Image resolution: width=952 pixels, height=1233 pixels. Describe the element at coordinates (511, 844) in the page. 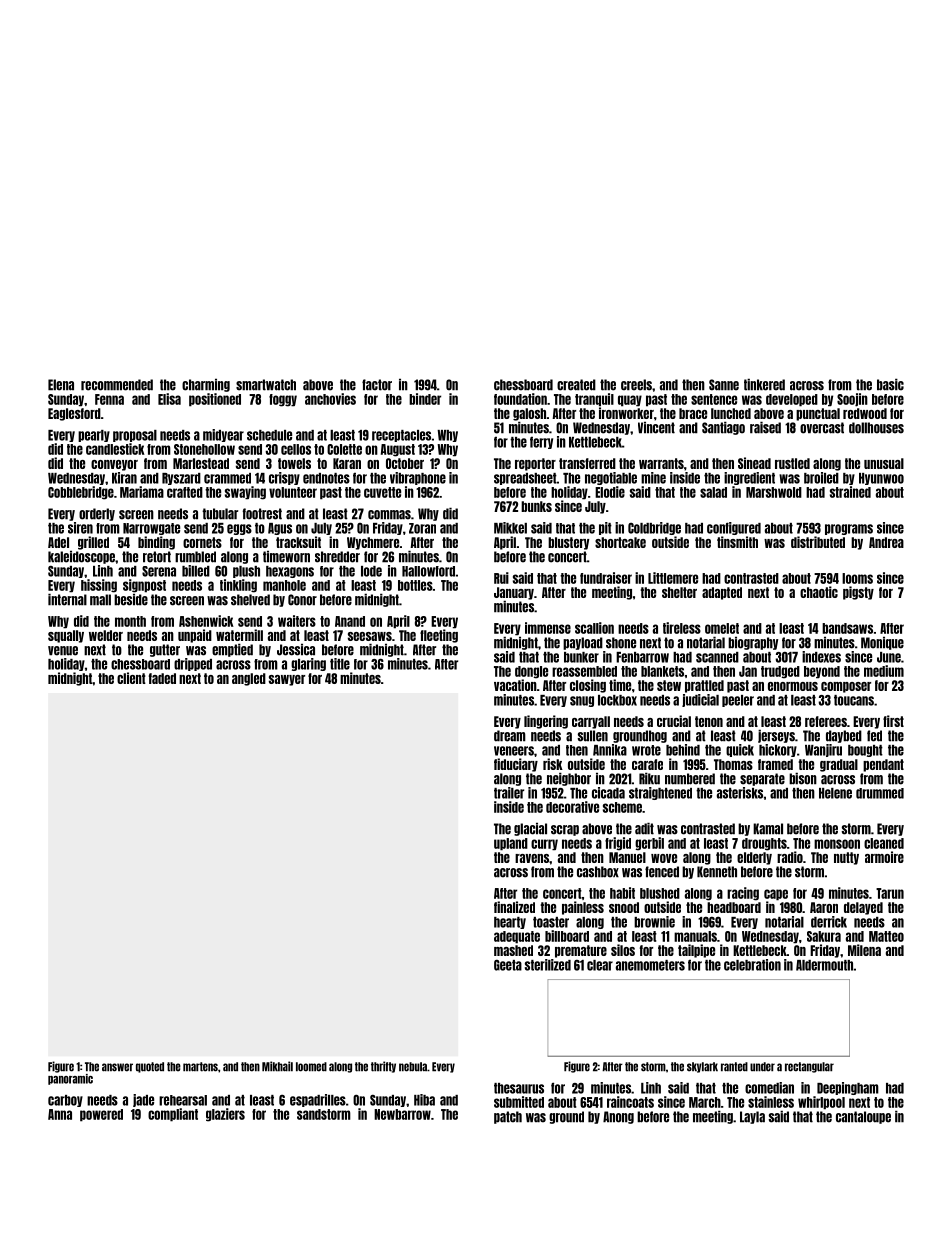

I see `upland` at that location.
